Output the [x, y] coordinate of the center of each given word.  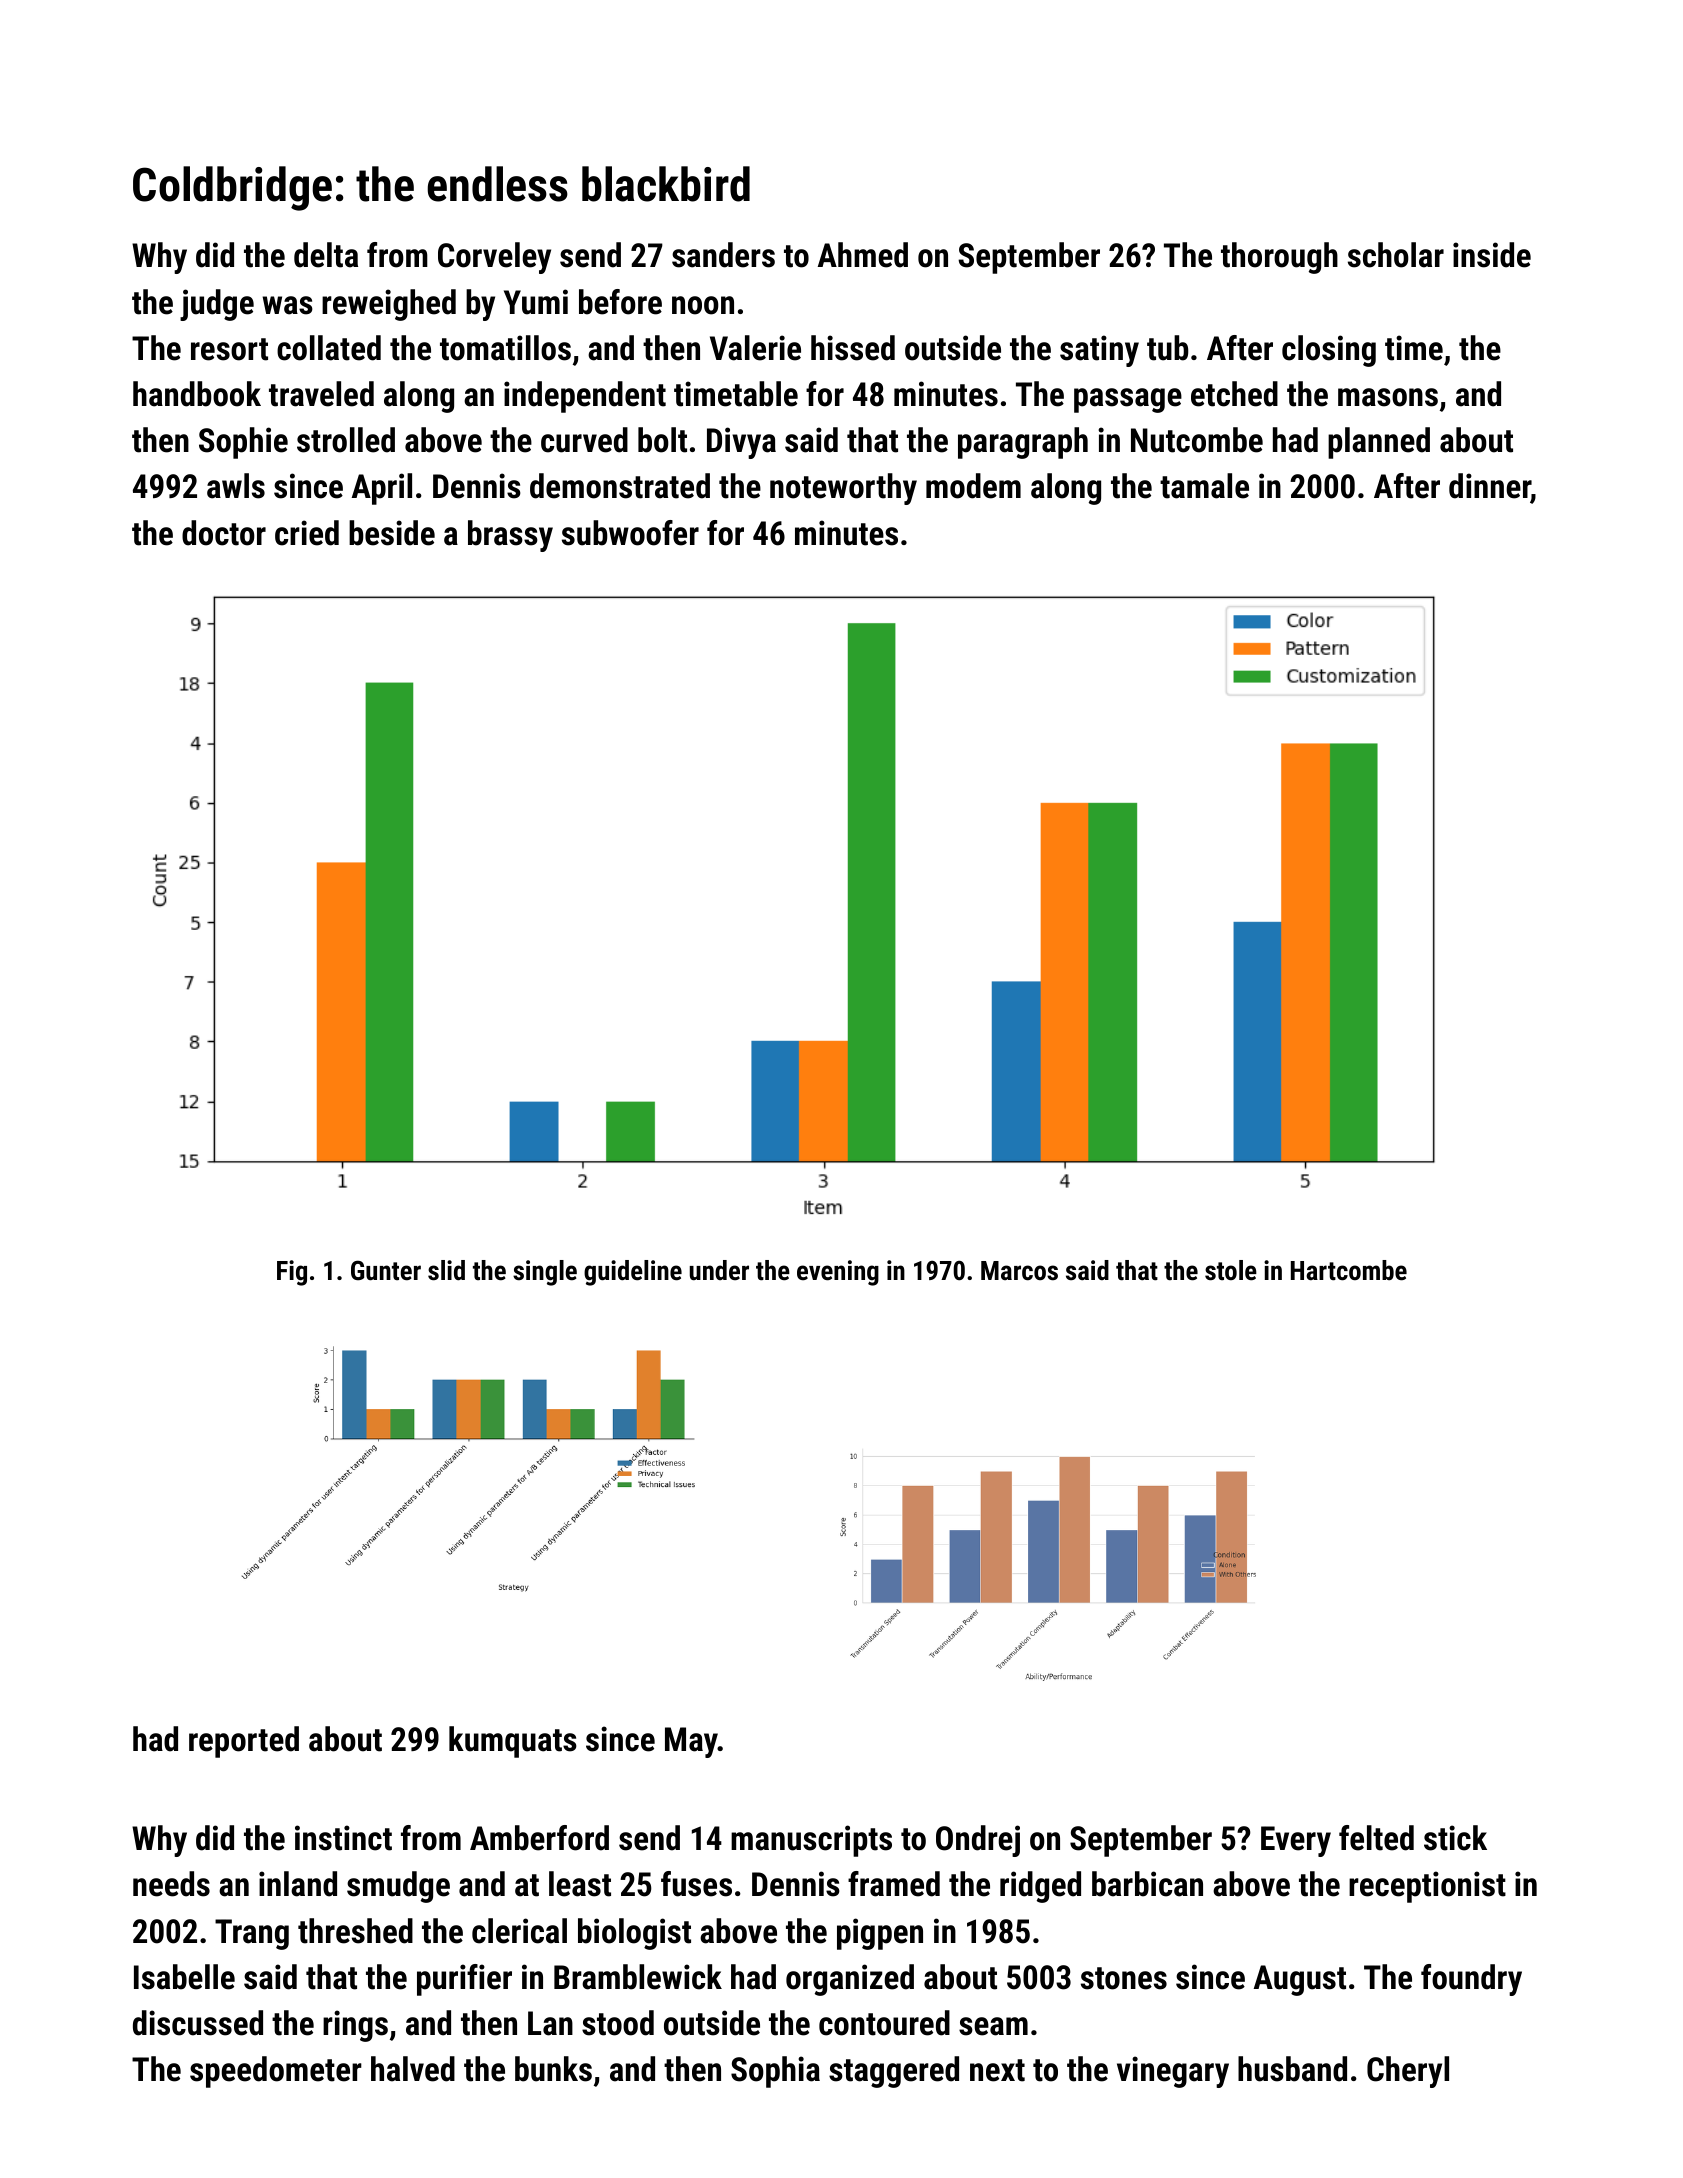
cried [307, 533]
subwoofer [630, 533]
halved [413, 2069]
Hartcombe [1349, 1270]
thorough [1279, 258]
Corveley [494, 258]
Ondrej [978, 1841]
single [545, 1273]
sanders [723, 255]
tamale [1204, 486]
